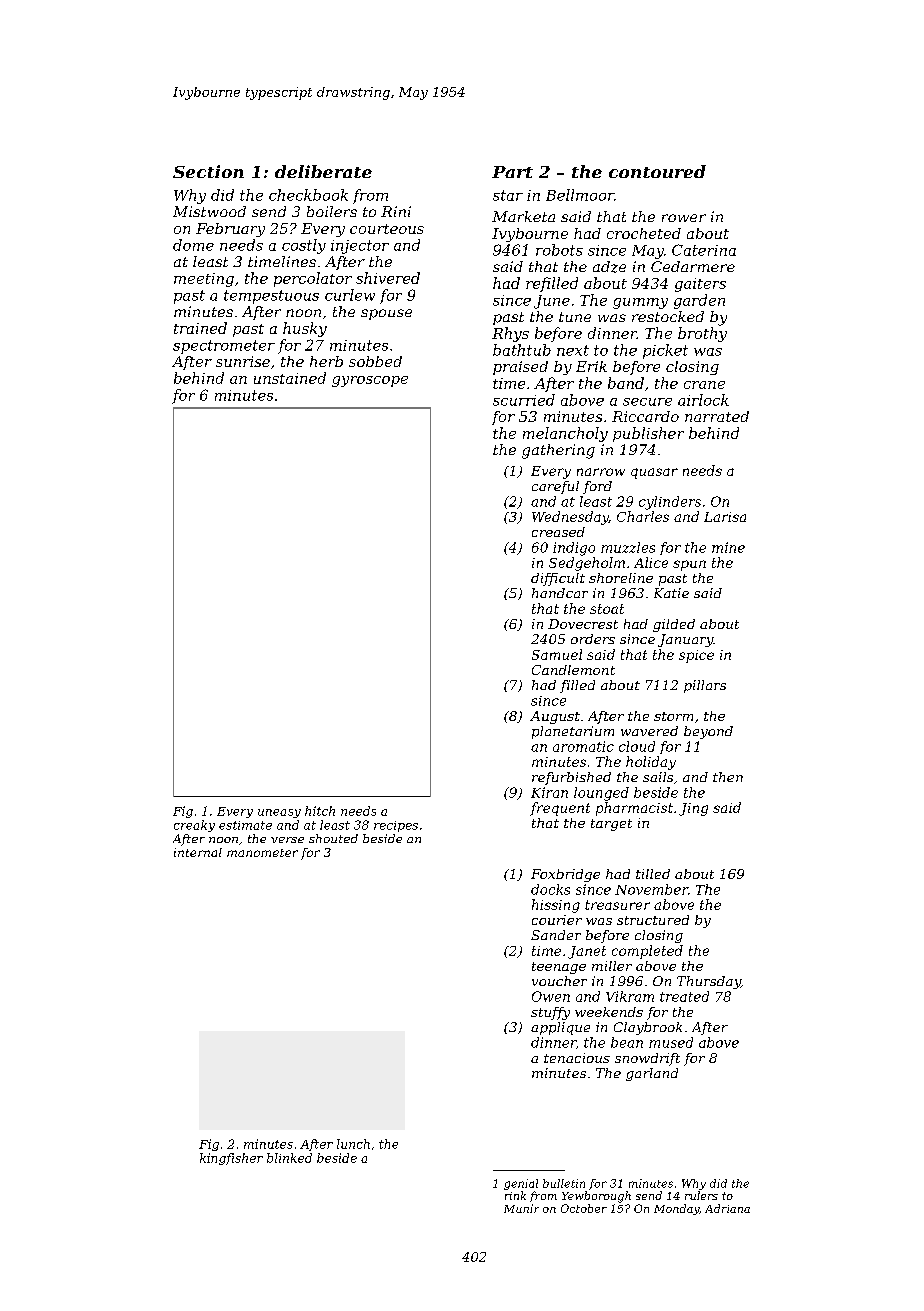 This document has height=1311, width=924. What do you see at coordinates (396, 826) in the document?
I see `recipes` at bounding box center [396, 826].
